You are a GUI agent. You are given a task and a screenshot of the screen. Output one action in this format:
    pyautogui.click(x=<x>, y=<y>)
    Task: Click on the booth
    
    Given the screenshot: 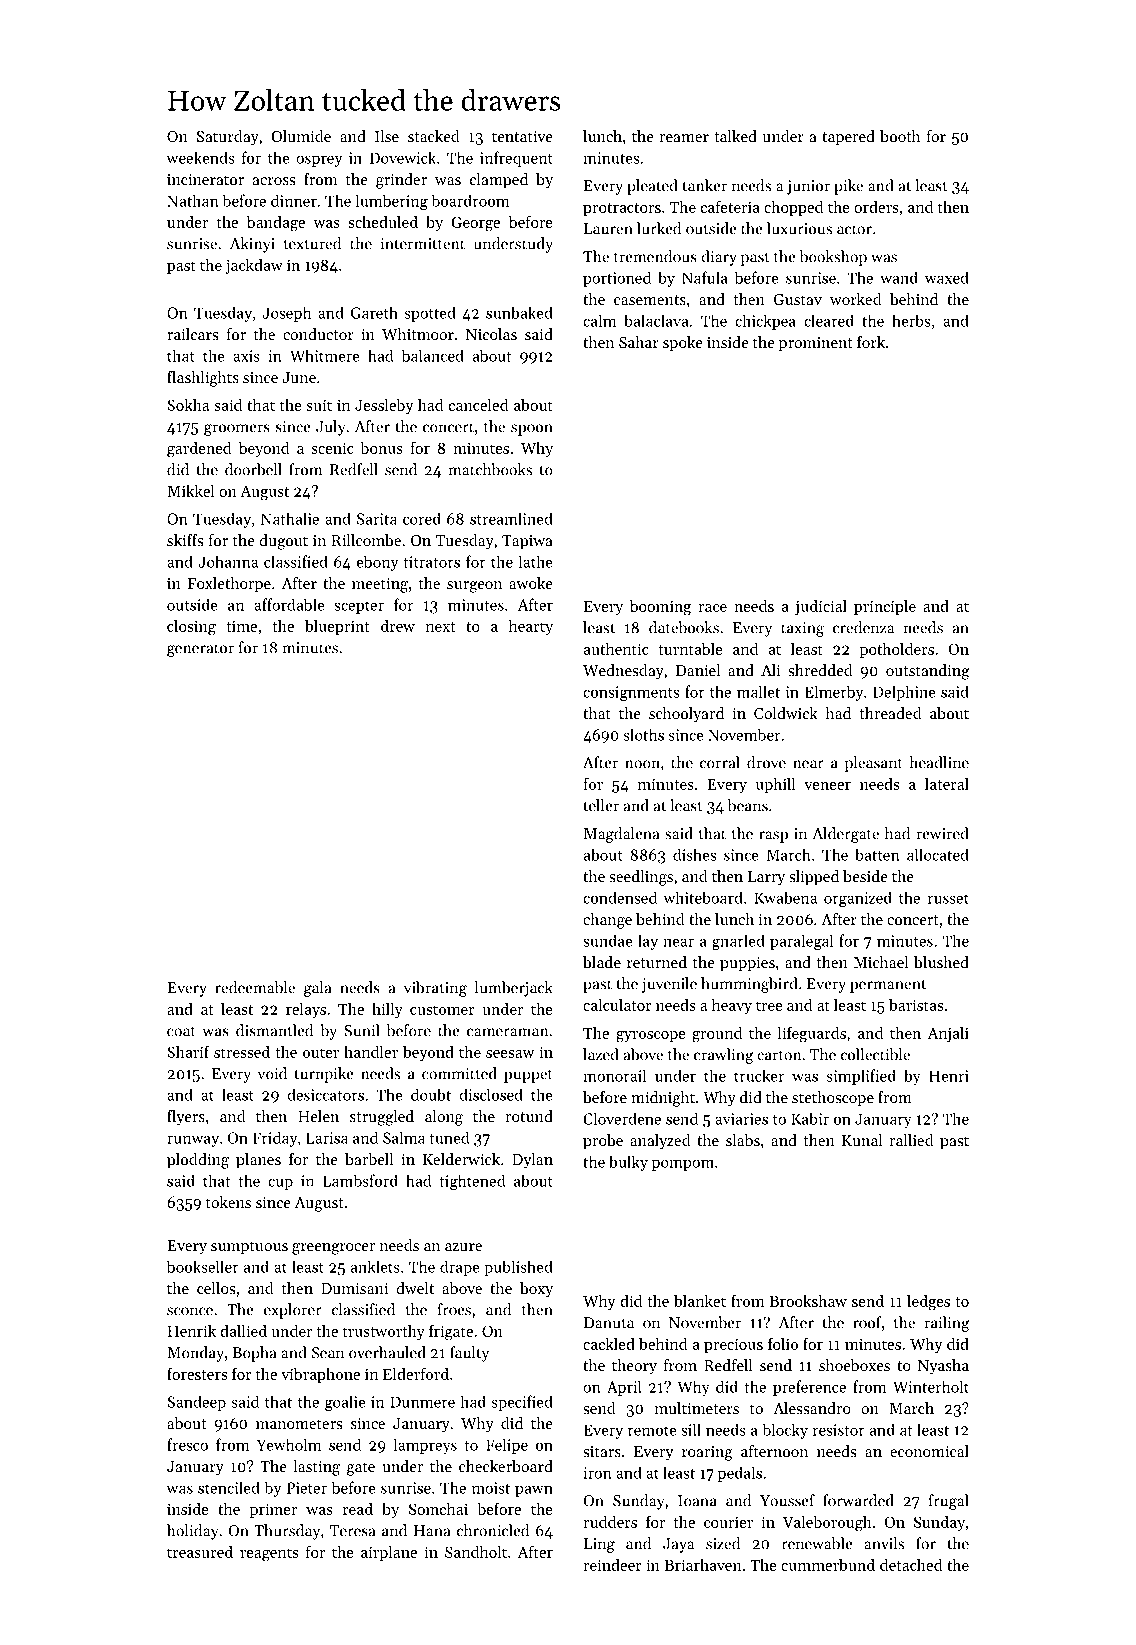 What is the action you would take?
    pyautogui.click(x=900, y=136)
